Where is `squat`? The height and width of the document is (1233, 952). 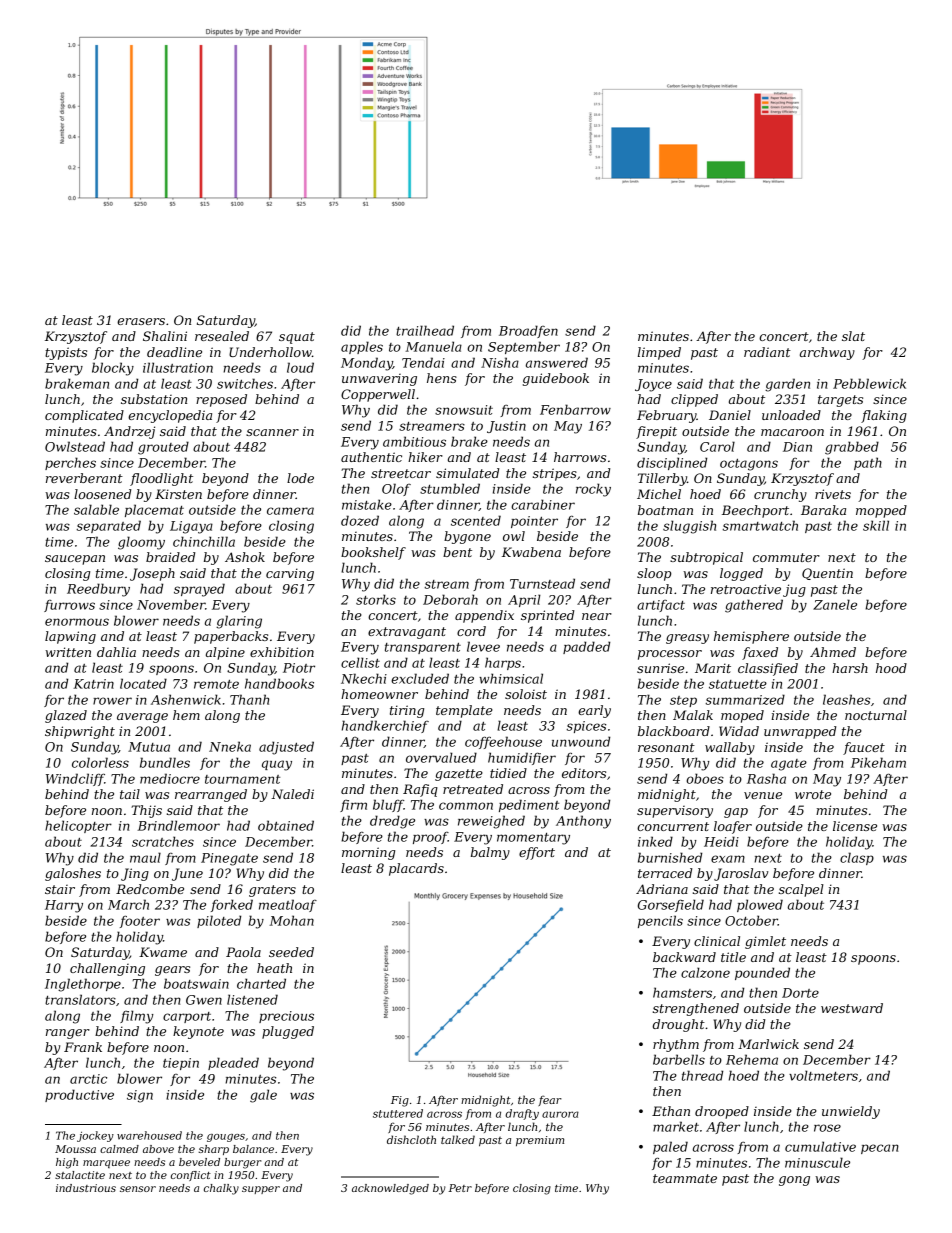 squat is located at coordinates (297, 338).
